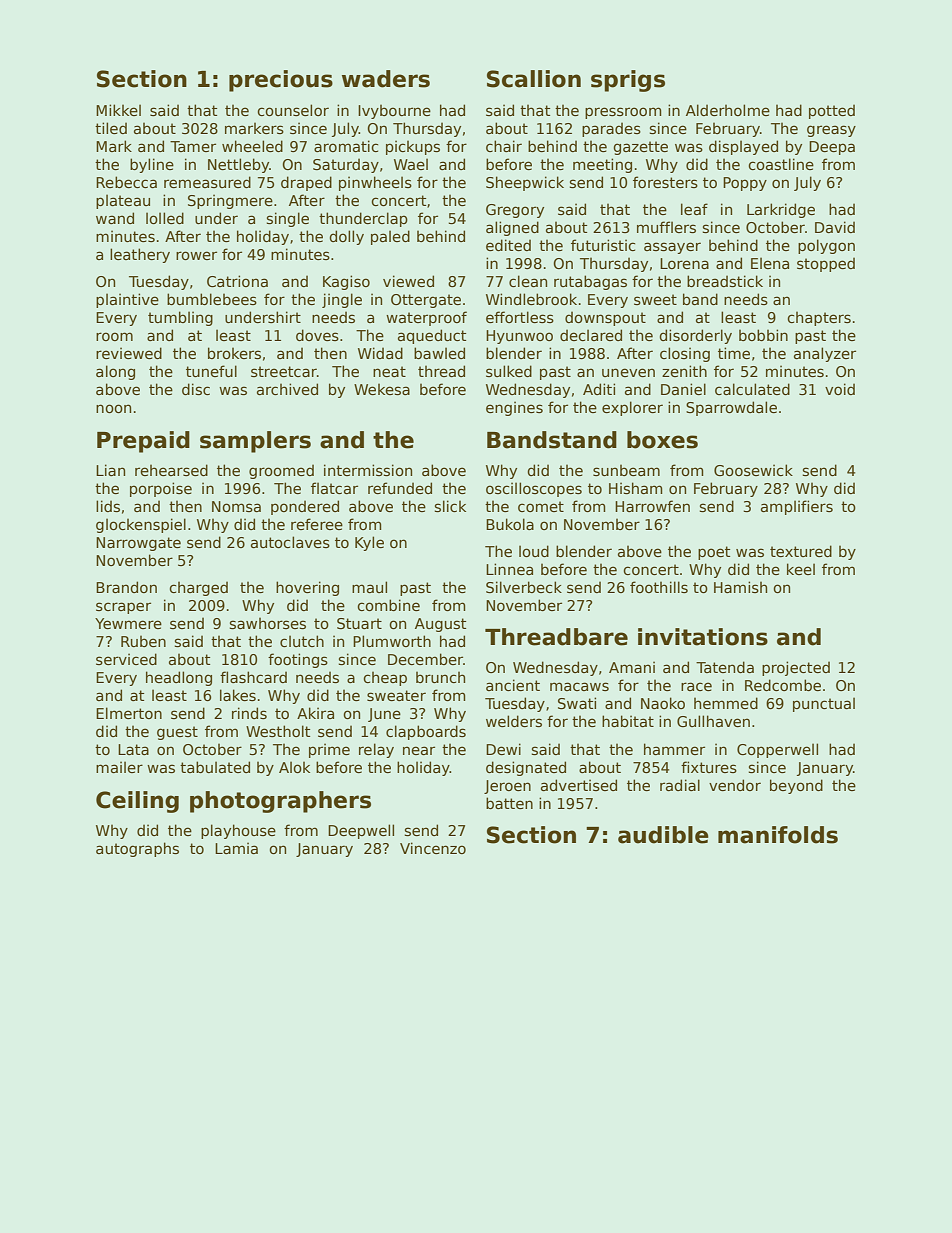 The width and height of the screenshot is (952, 1233). What do you see at coordinates (375, 183) in the screenshot?
I see `pinwheels` at bounding box center [375, 183].
